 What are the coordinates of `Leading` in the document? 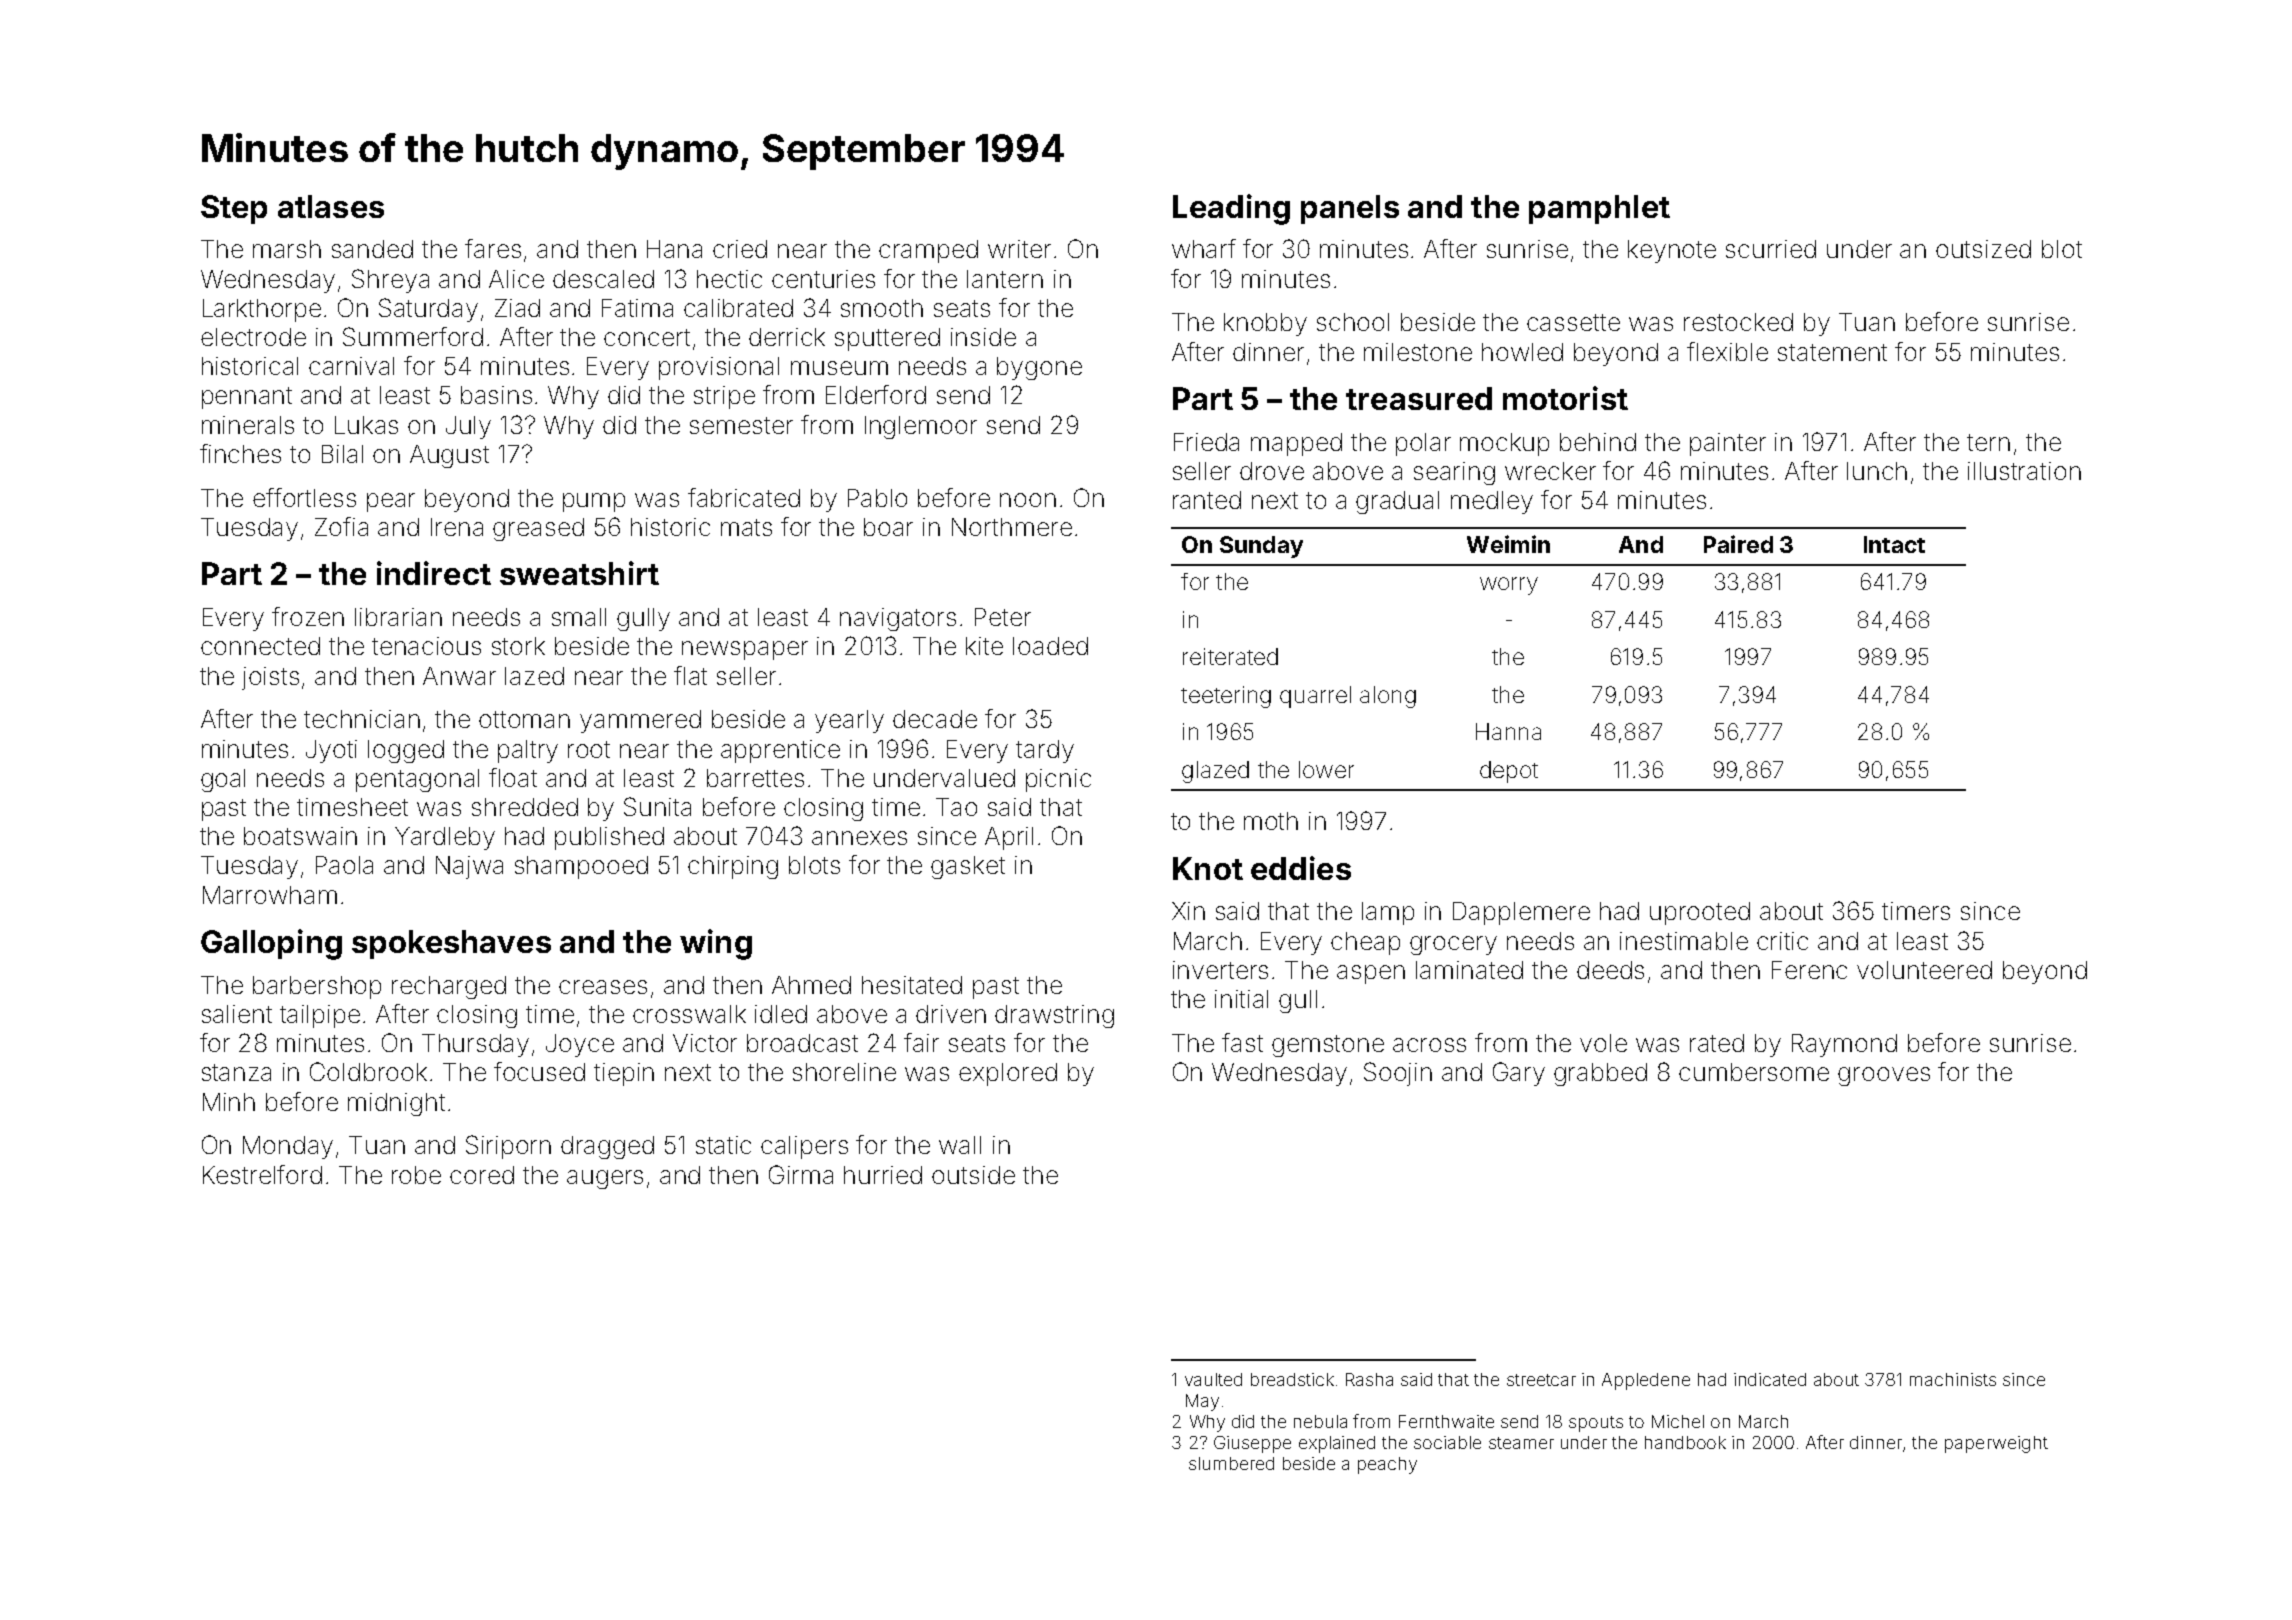 It's located at (1231, 209).
